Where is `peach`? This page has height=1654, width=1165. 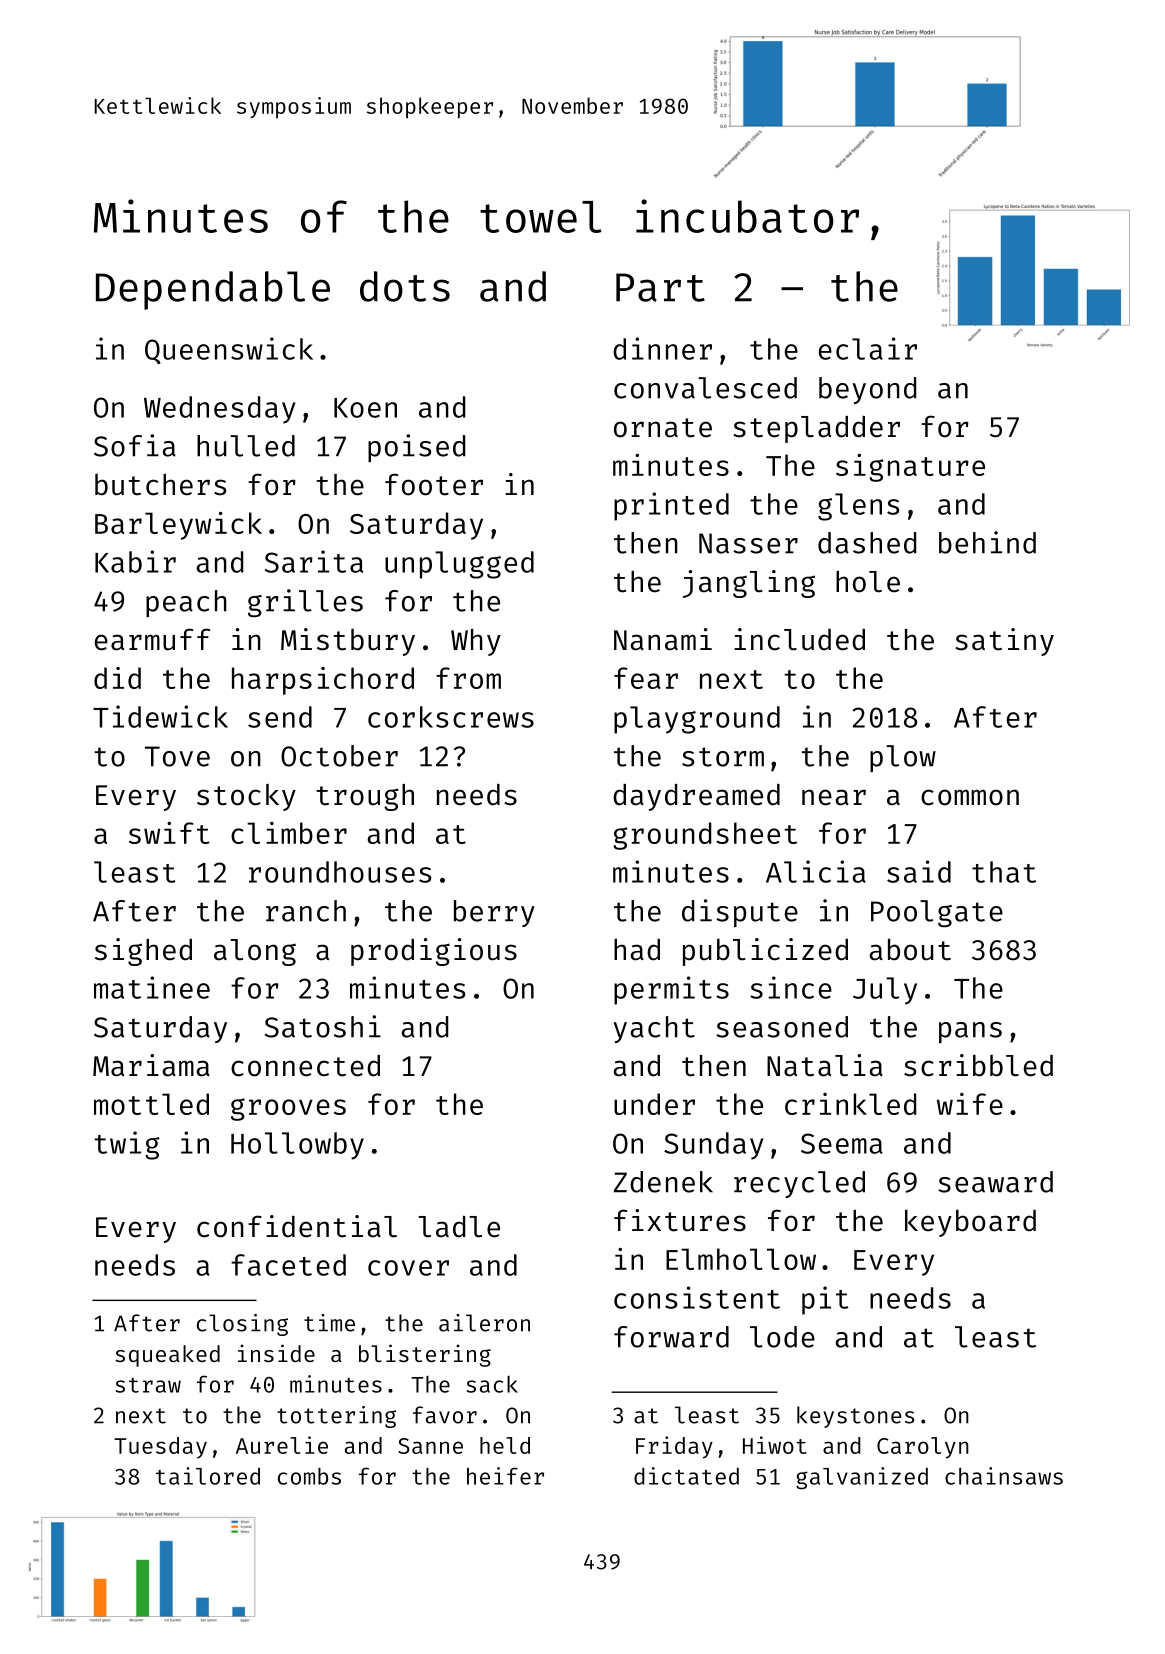
peach is located at coordinates (186, 603).
